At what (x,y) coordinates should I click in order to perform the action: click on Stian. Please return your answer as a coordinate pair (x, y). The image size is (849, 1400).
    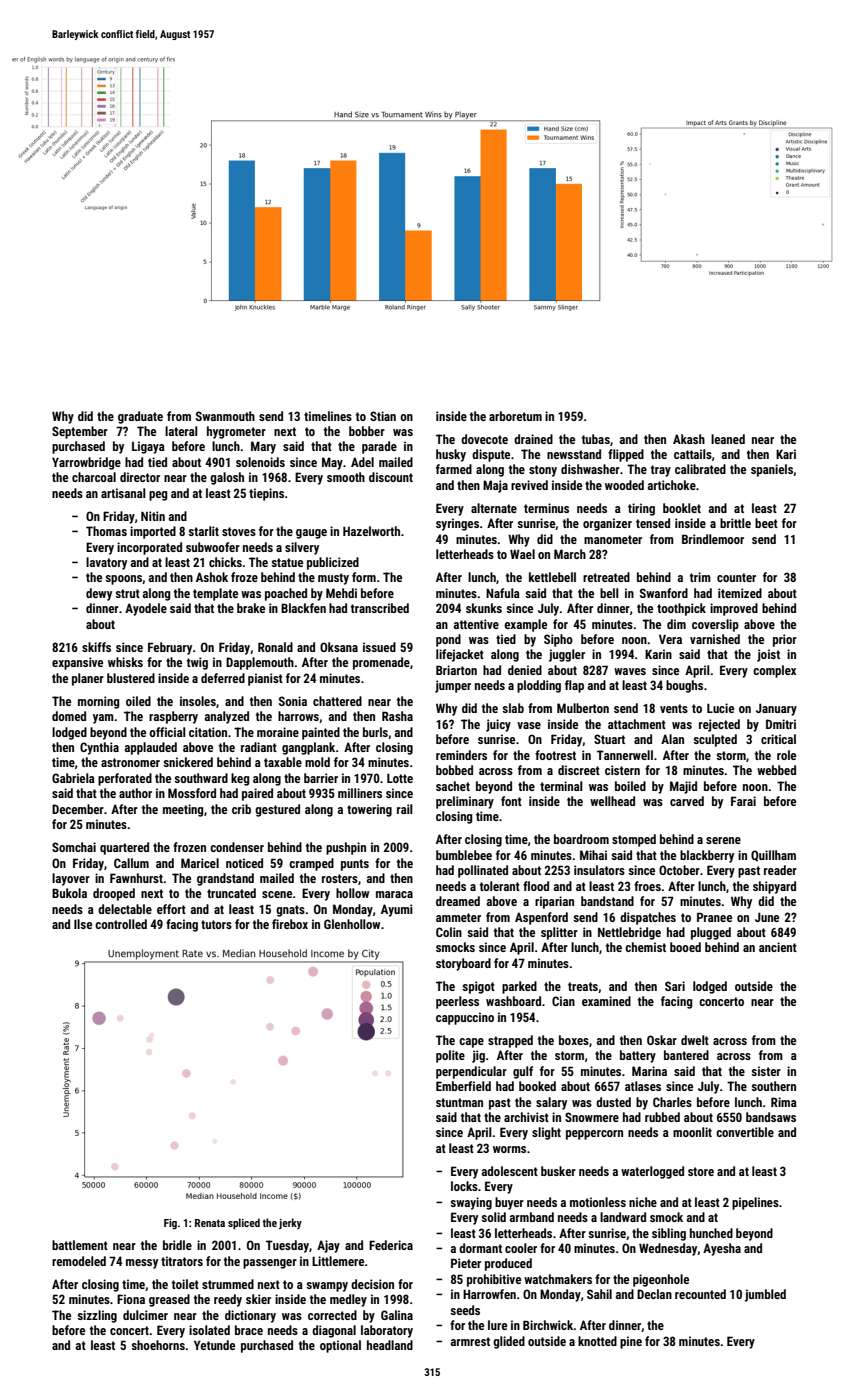
    Looking at the image, I should click on (383, 416).
